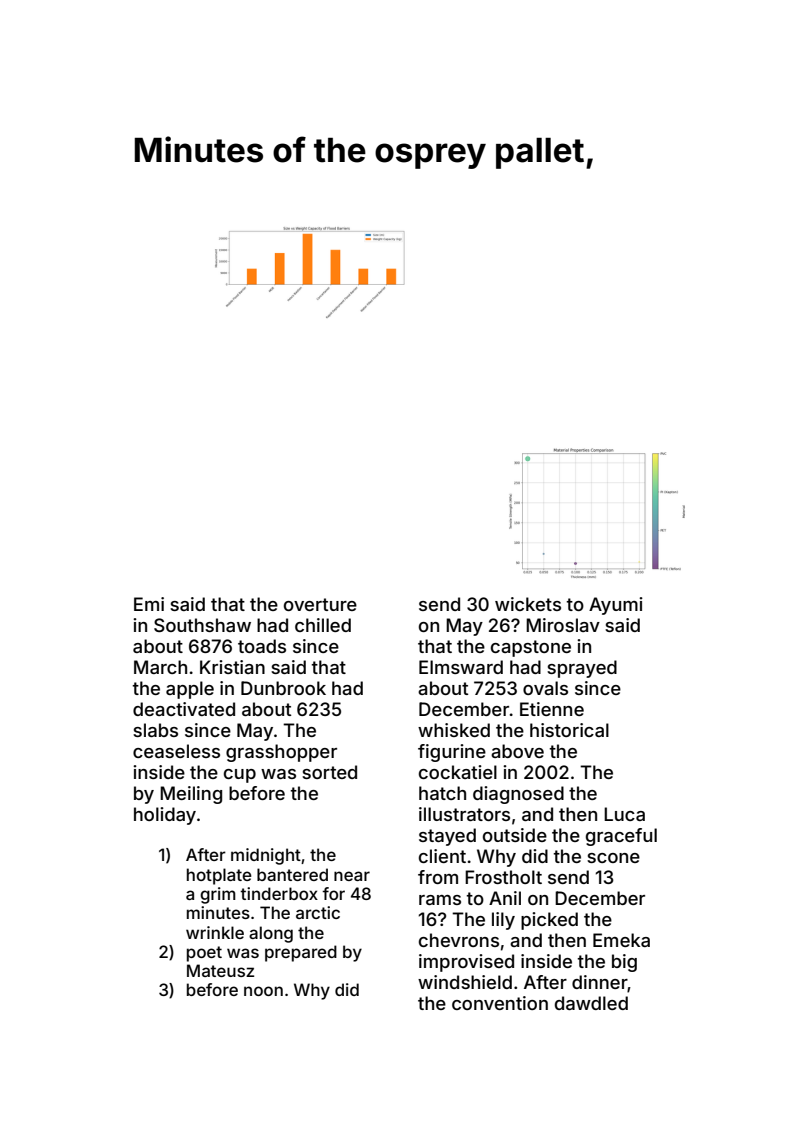  Describe the element at coordinates (279, 893) in the document. I see `tinderbox` at that location.
